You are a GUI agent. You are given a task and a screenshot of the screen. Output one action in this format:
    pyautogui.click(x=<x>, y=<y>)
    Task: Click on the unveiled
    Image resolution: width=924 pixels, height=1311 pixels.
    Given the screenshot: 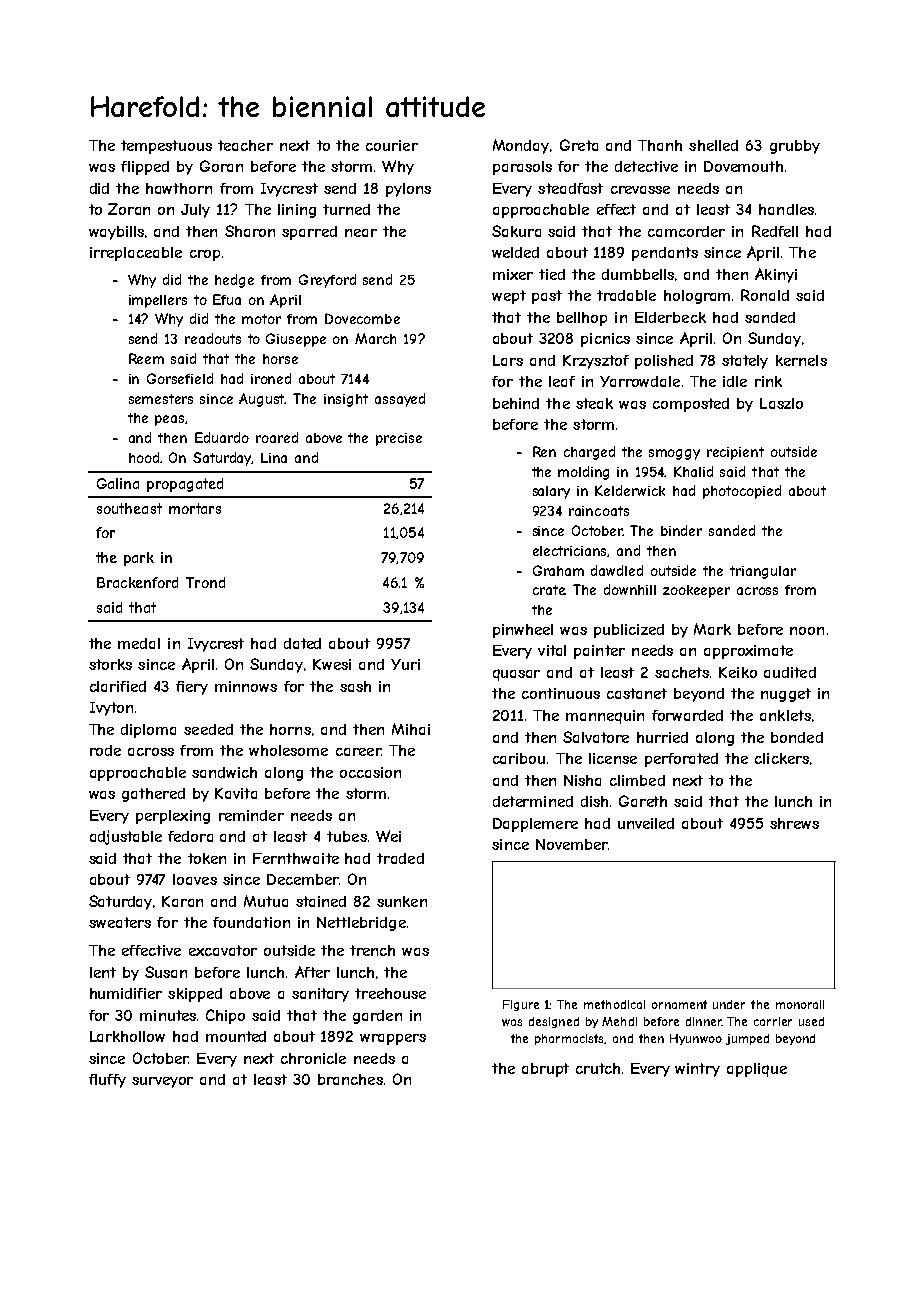 What is the action you would take?
    pyautogui.click(x=646, y=823)
